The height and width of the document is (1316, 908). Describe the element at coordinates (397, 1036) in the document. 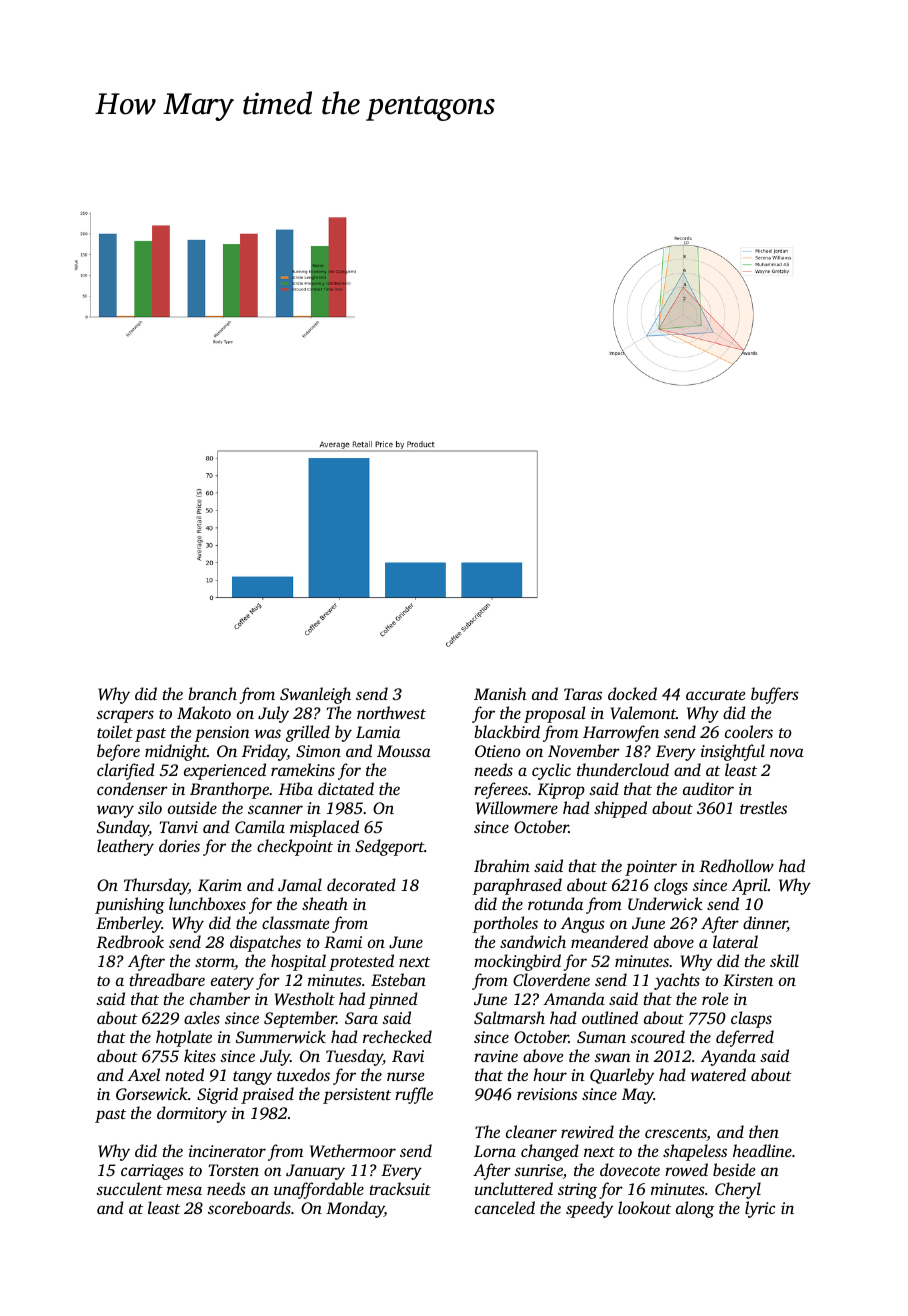

I see `rechecked` at that location.
